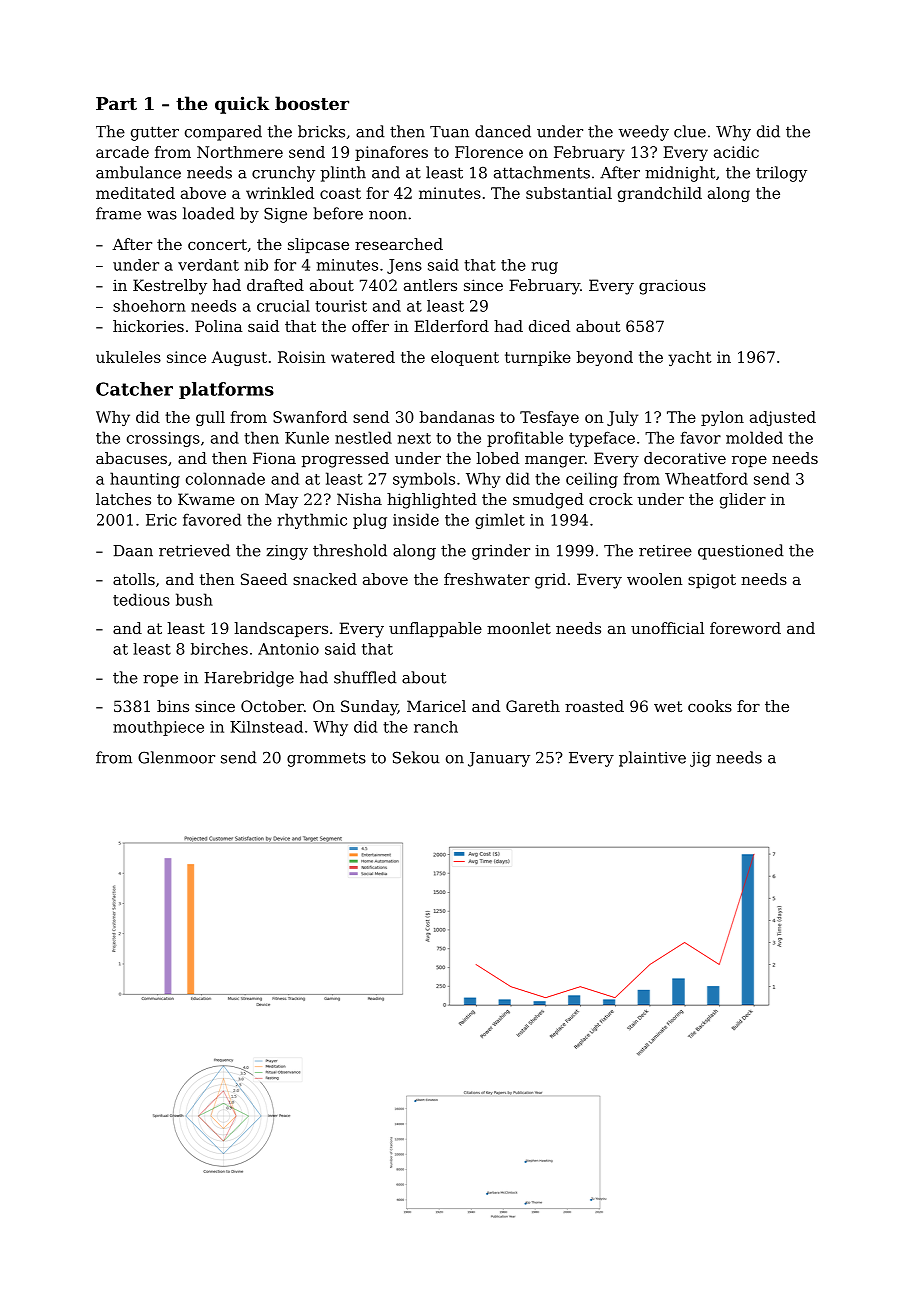 This page has height=1308, width=924. What do you see at coordinates (312, 103) in the page?
I see `booster` at bounding box center [312, 103].
